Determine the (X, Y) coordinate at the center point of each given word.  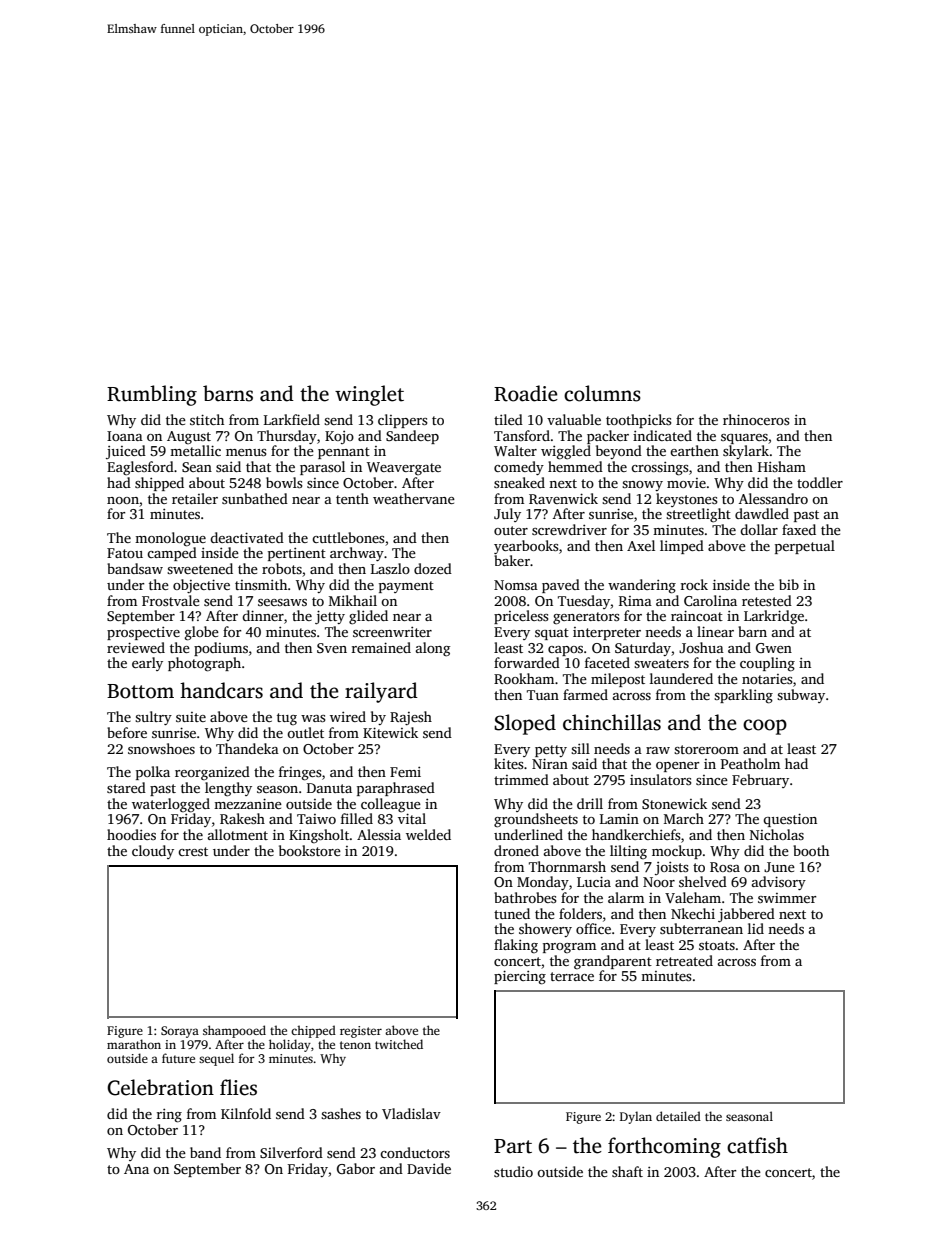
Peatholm (750, 763)
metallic (195, 450)
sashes (341, 1113)
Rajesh (411, 718)
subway (801, 696)
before (127, 732)
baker (512, 560)
